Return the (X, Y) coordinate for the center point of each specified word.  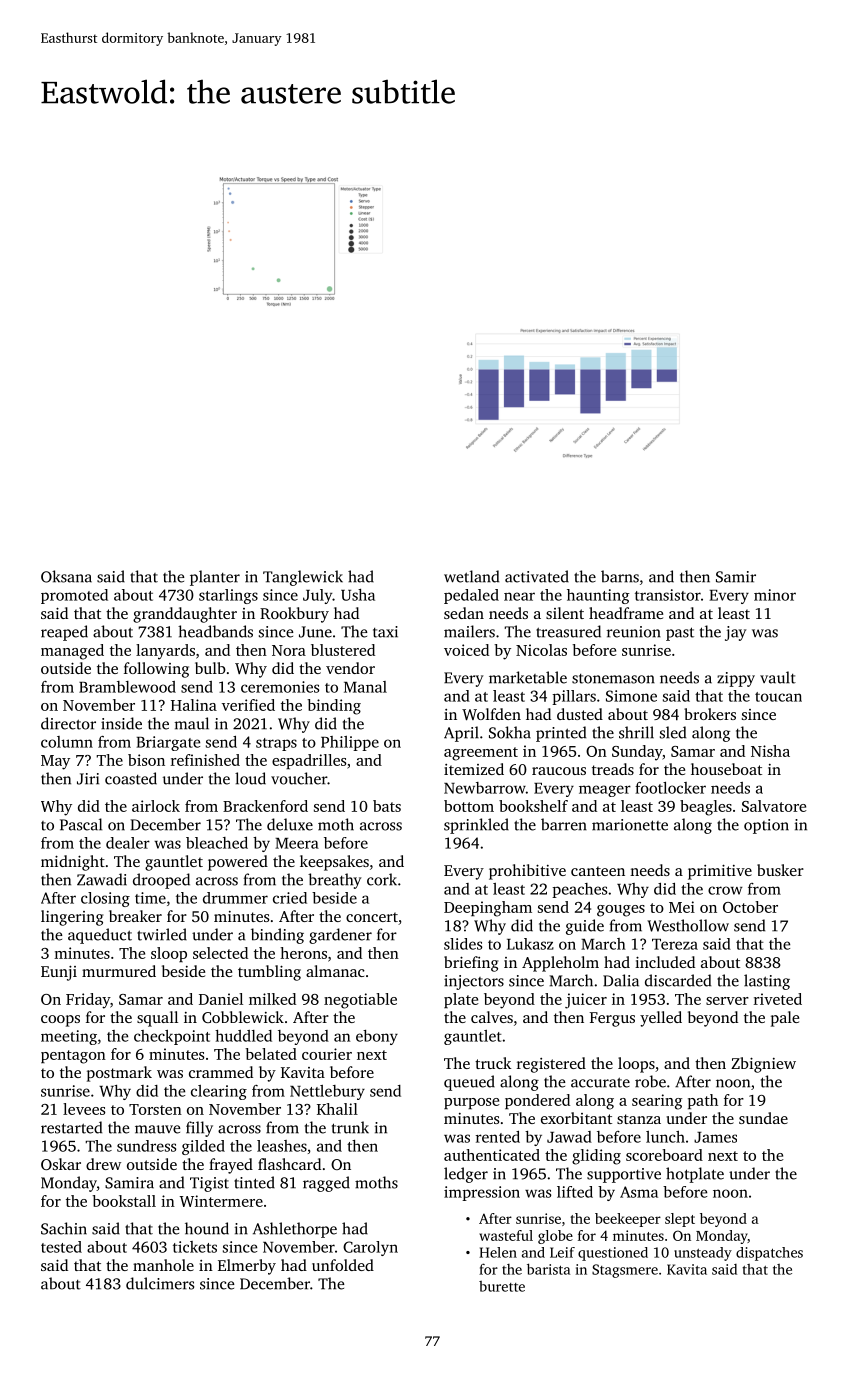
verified (248, 705)
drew (103, 1164)
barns (620, 576)
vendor (350, 668)
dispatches (769, 1254)
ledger (466, 1175)
